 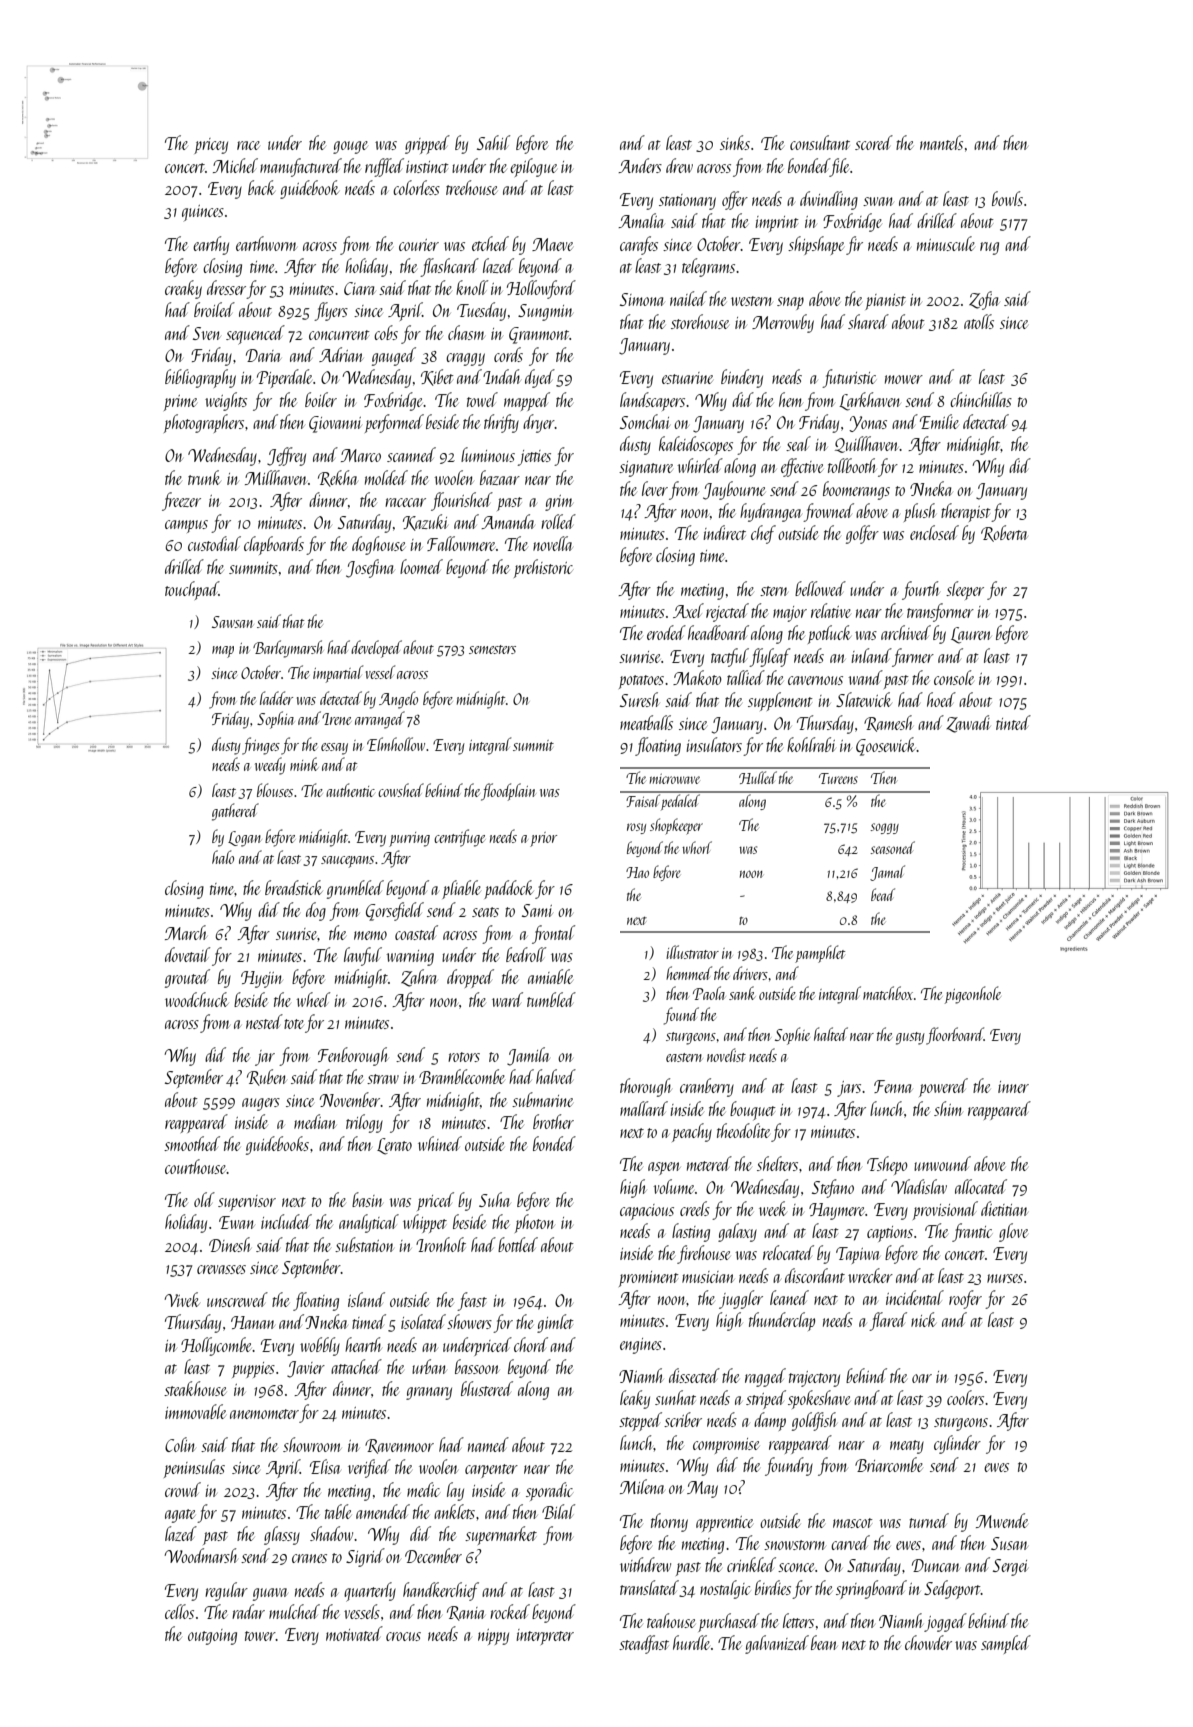 What do you see at coordinates (971, 635) in the screenshot?
I see `Lauren` at bounding box center [971, 635].
